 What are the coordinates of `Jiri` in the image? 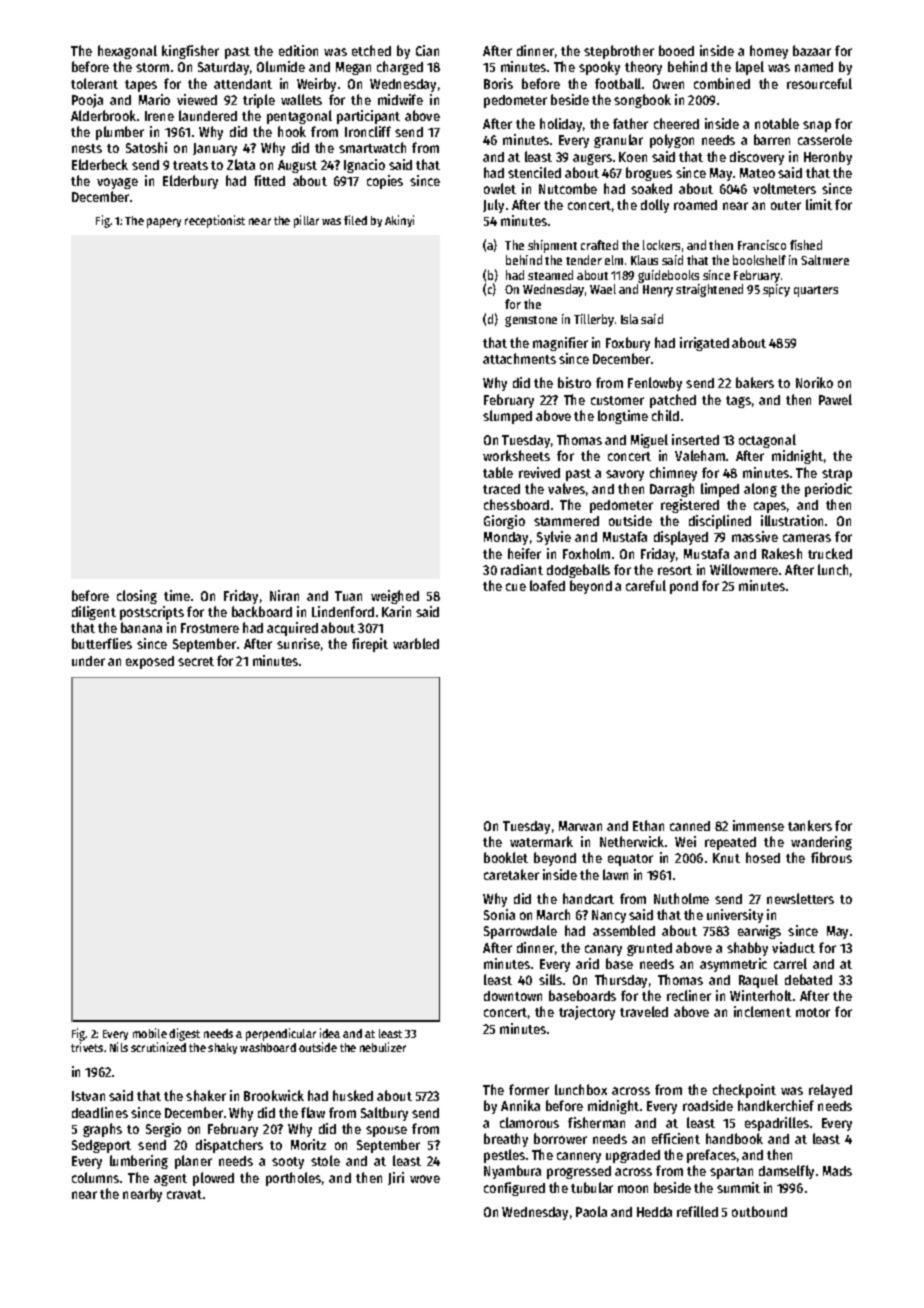 It's located at (396, 1178).
